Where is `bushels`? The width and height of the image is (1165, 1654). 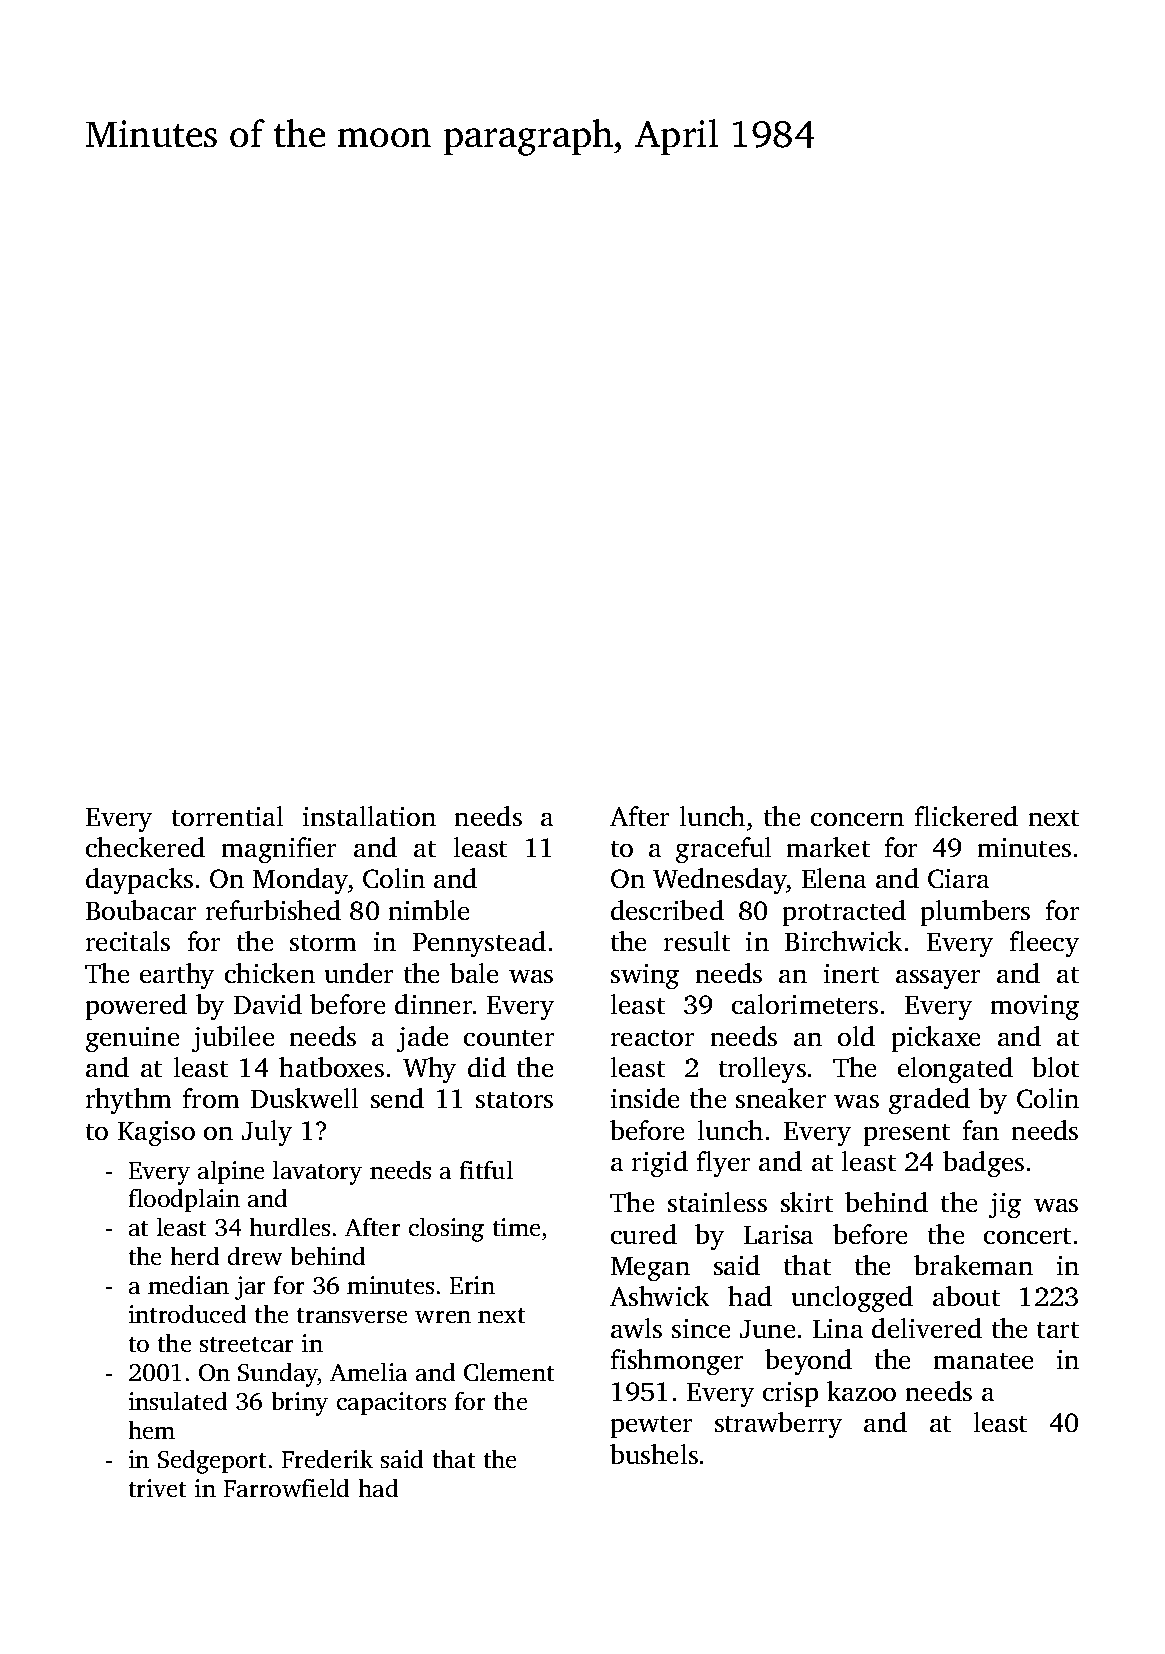 bushels is located at coordinates (654, 1454).
